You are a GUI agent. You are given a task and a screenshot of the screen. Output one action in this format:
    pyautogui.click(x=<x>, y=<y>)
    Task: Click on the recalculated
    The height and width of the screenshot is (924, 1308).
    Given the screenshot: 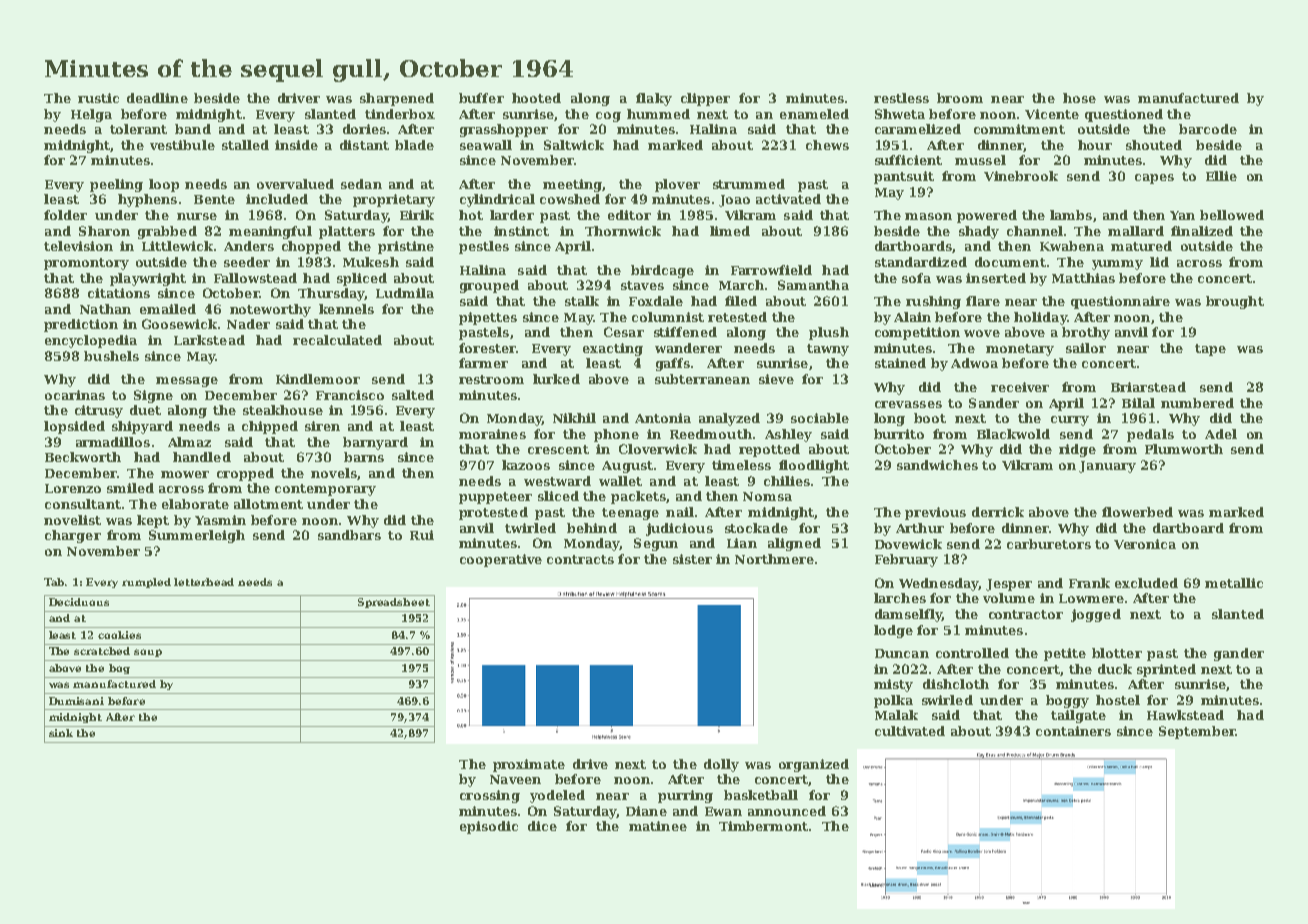 What is the action you would take?
    pyautogui.click(x=337, y=340)
